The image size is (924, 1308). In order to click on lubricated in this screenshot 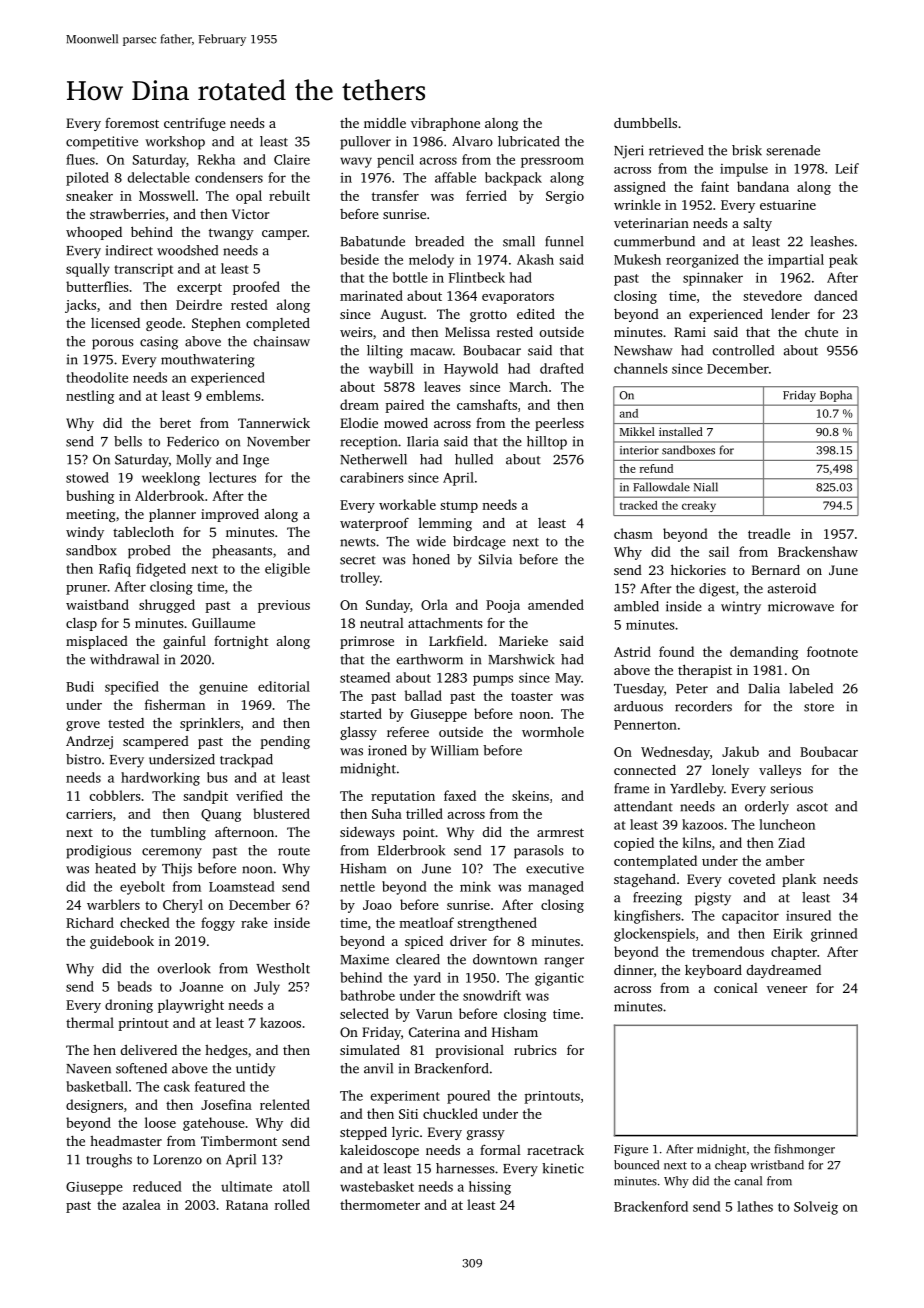, I will do `click(529, 141)`.
